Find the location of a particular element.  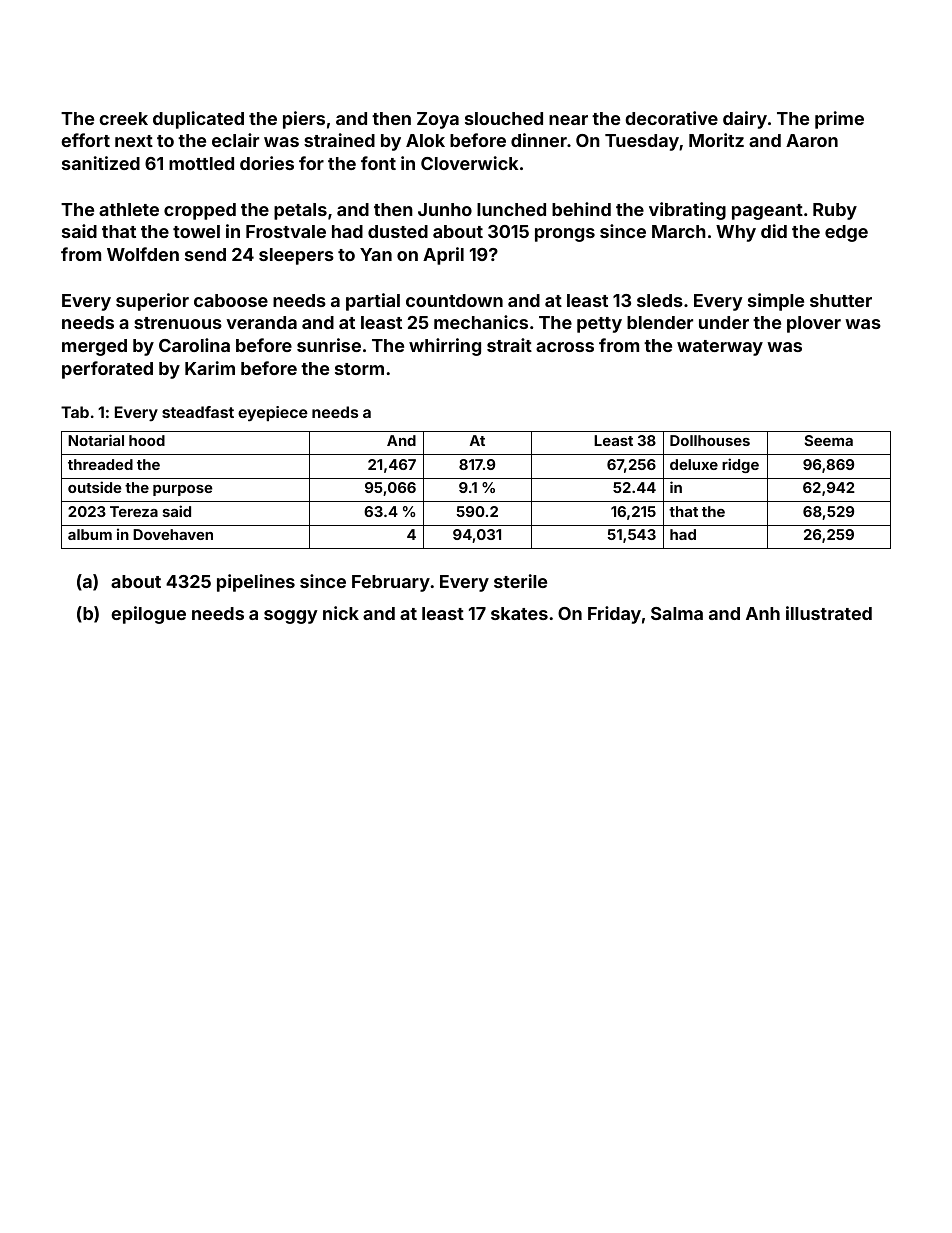

illustrated is located at coordinates (829, 613).
